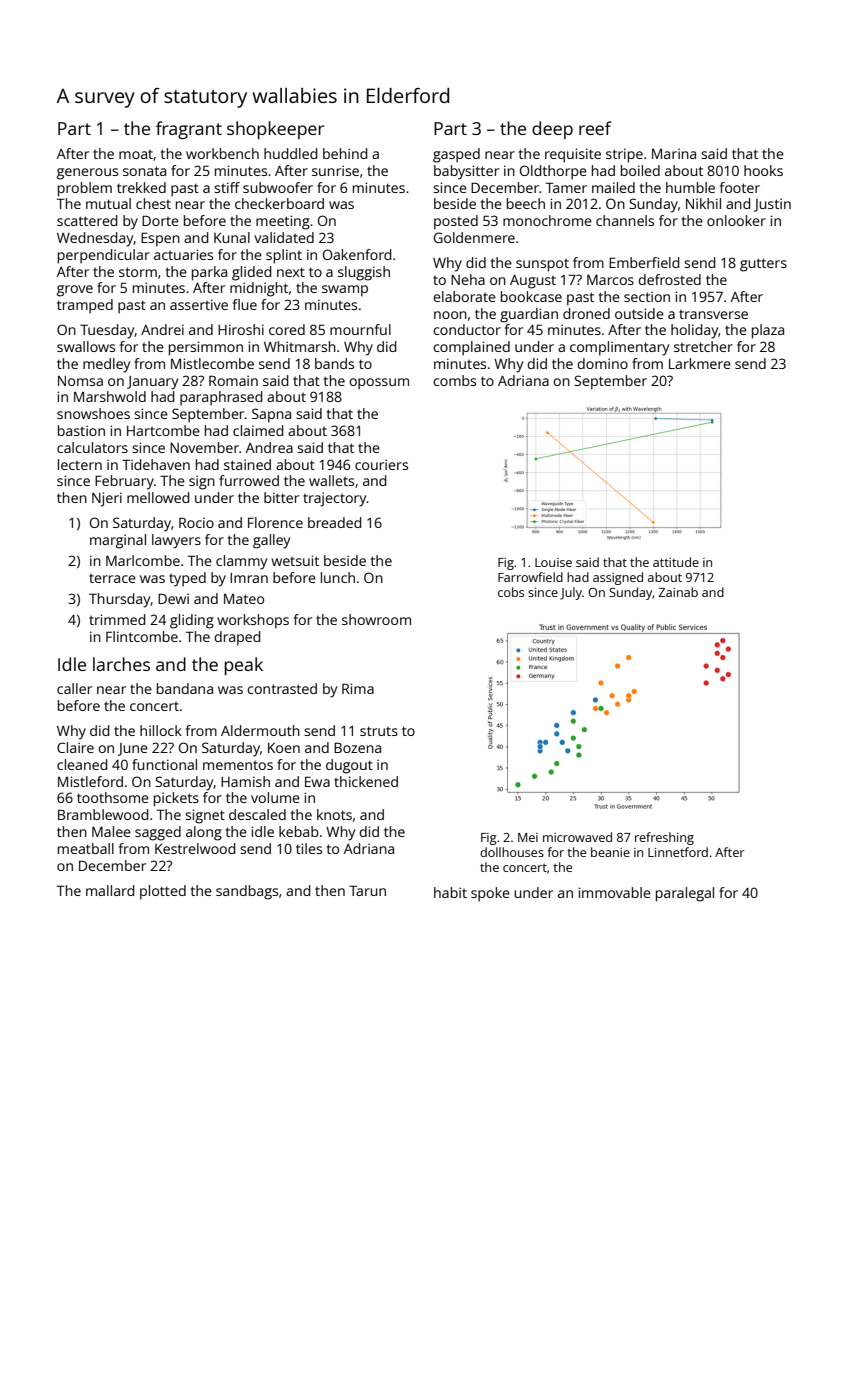  I want to click on Rima, so click(358, 688).
